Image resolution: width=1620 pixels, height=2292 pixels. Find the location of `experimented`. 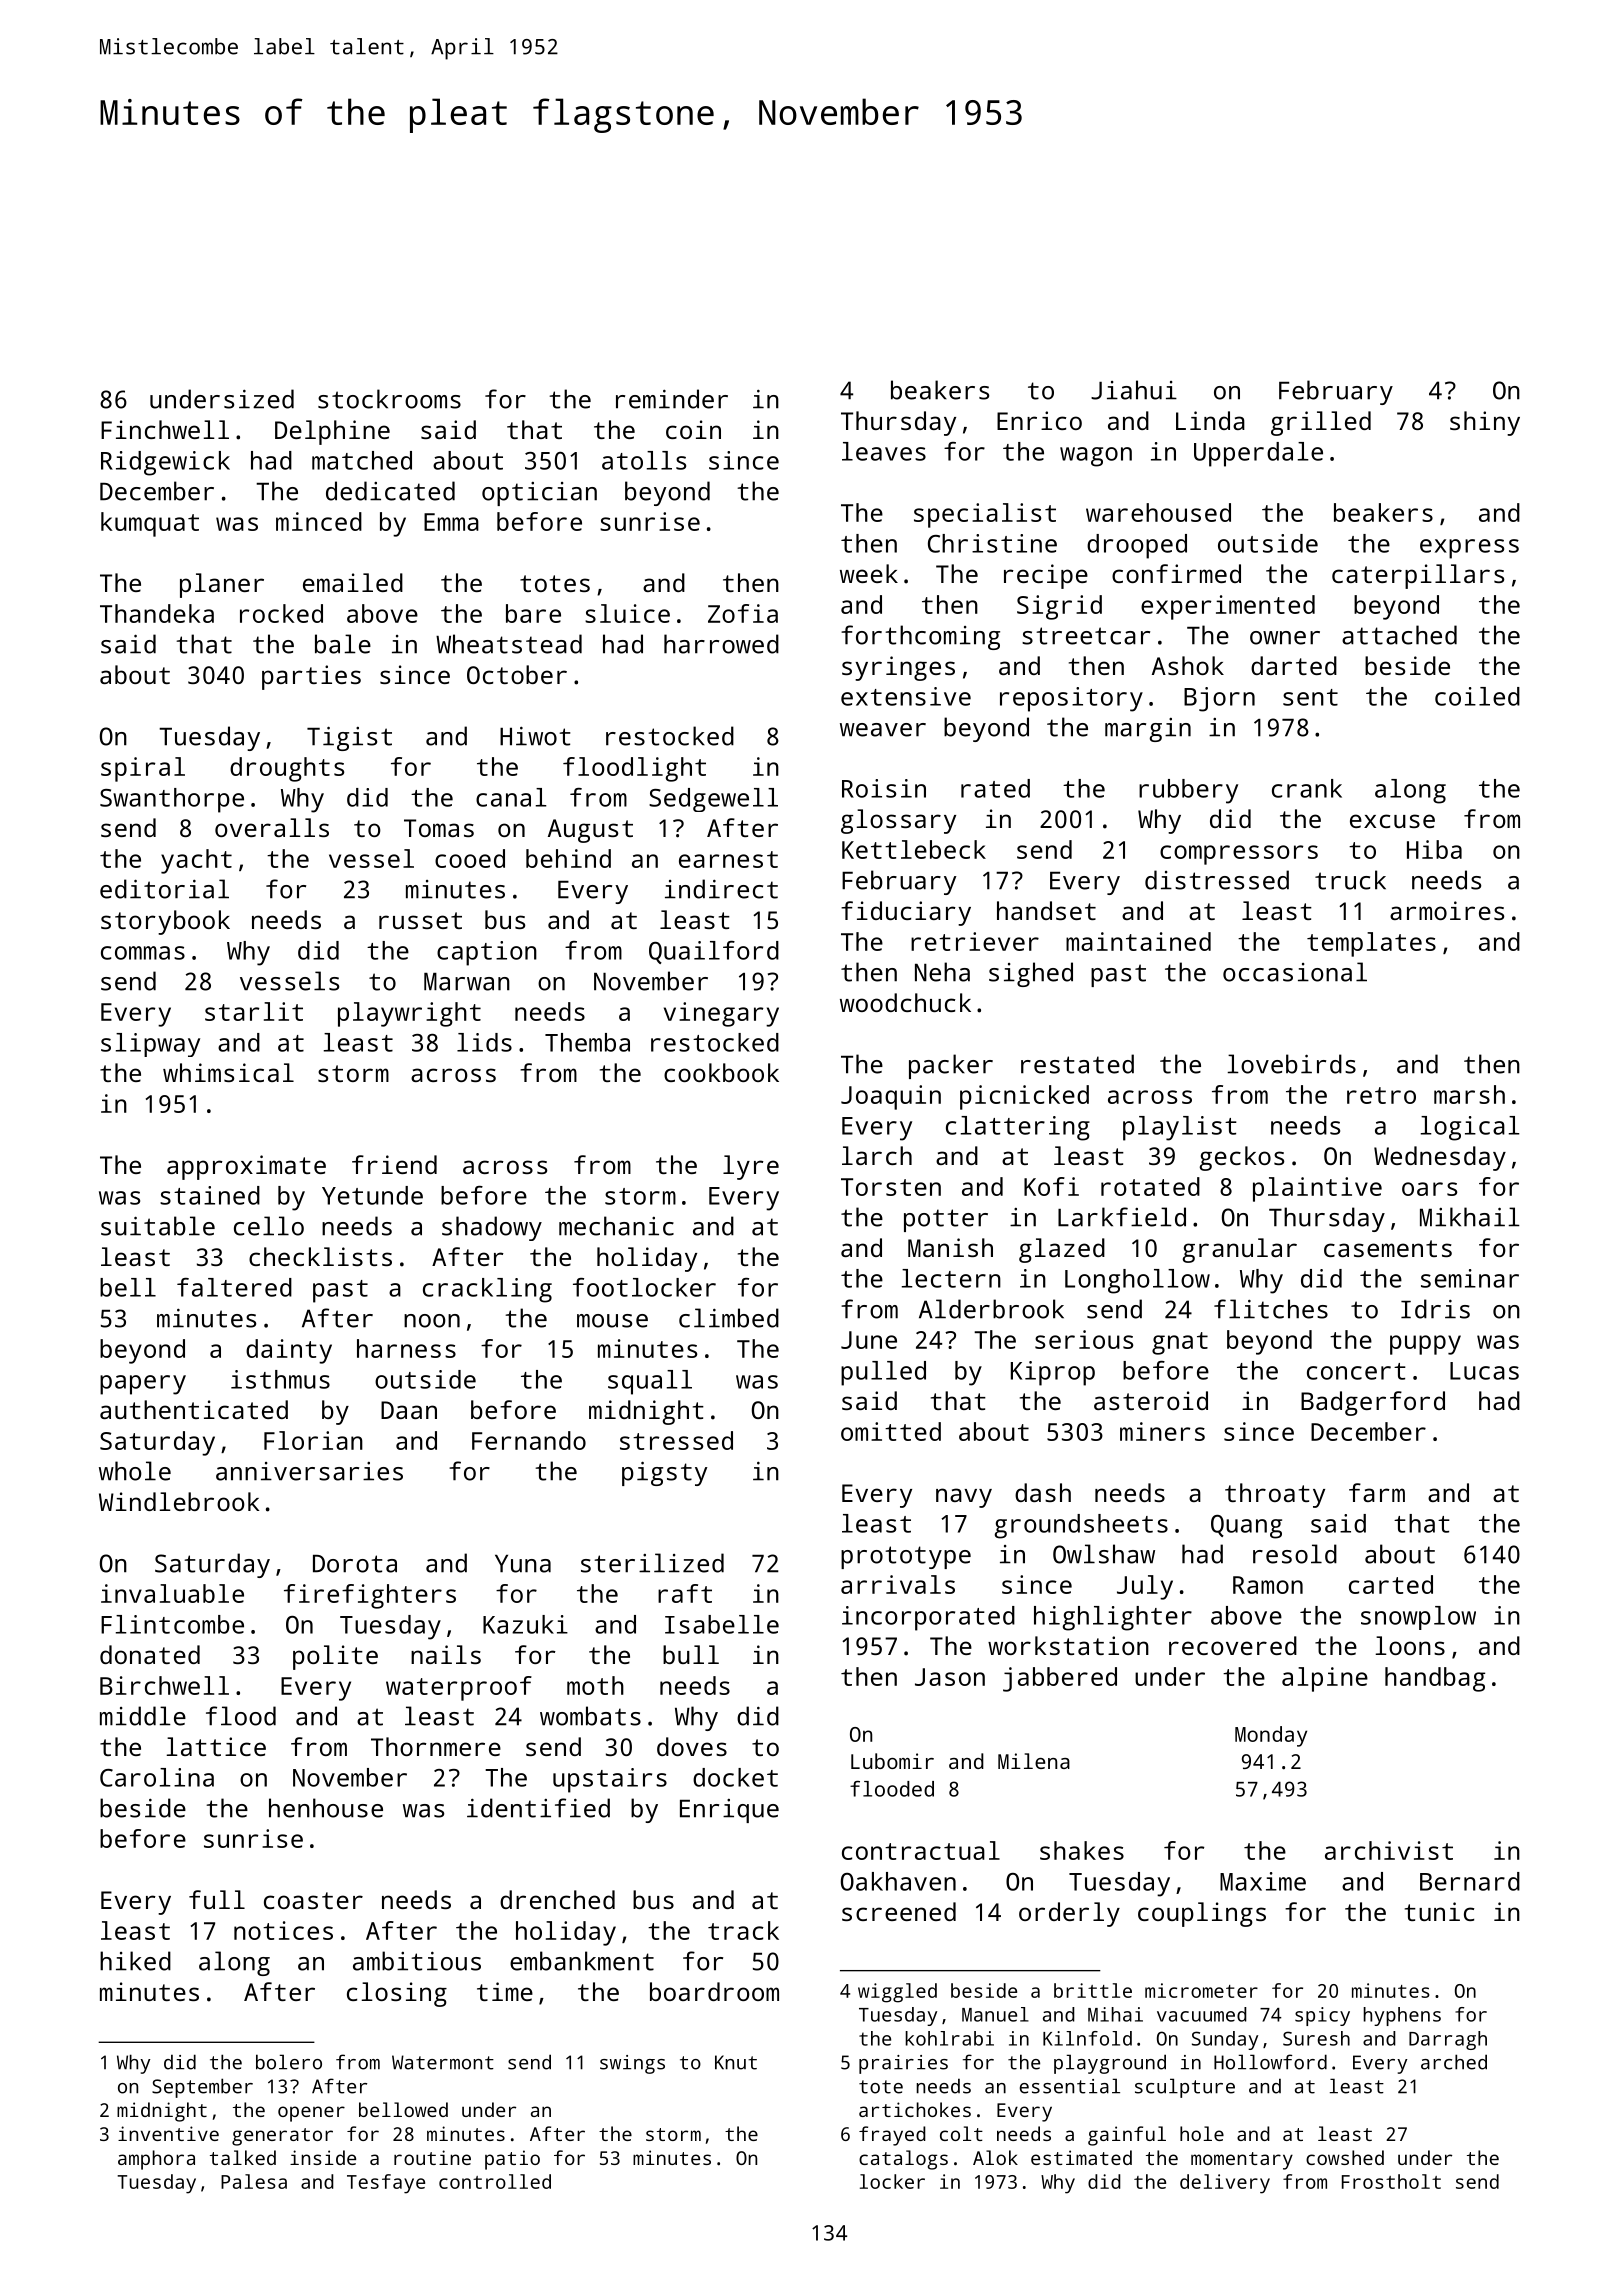

experimented is located at coordinates (1228, 607).
